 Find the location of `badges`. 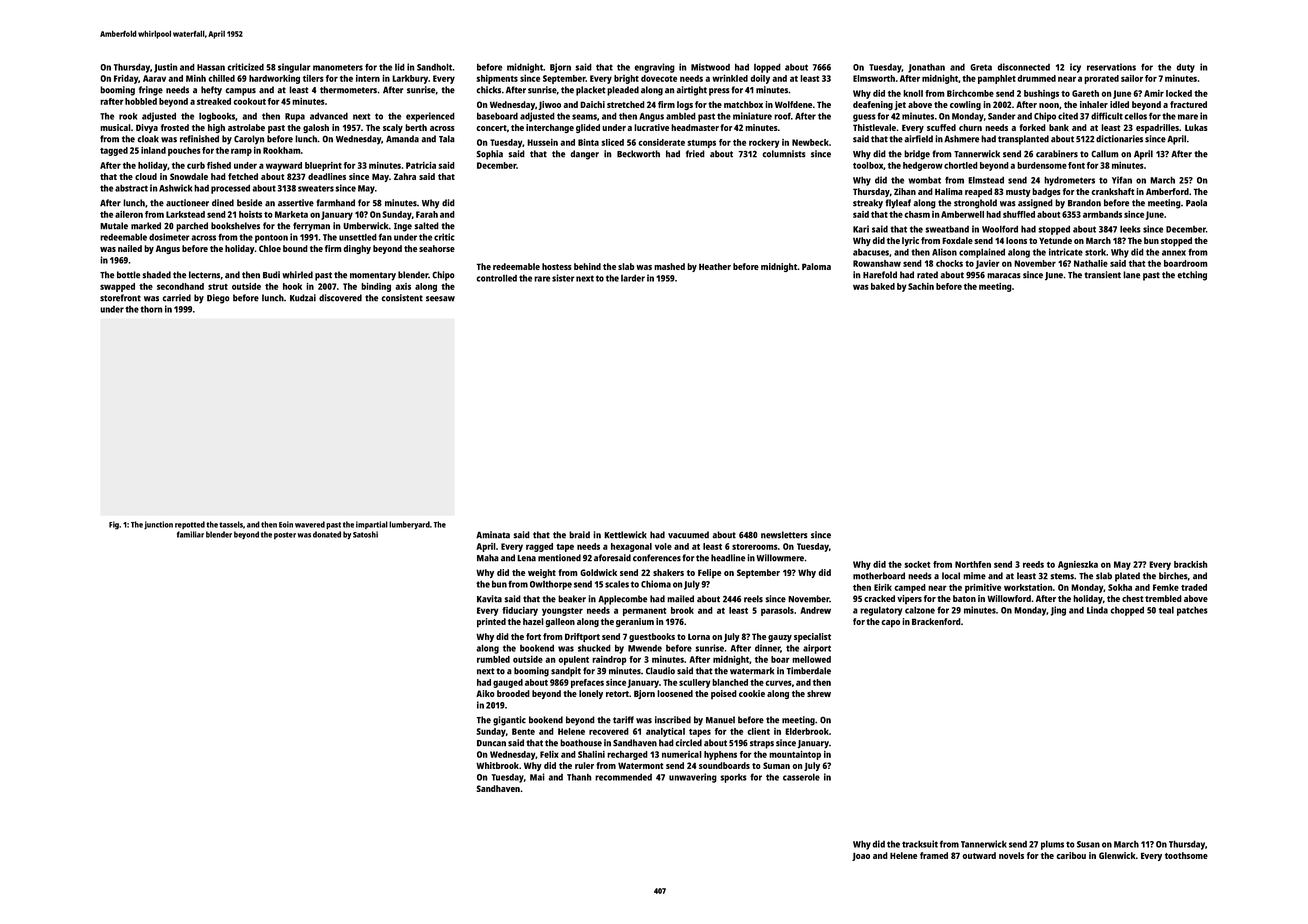

badges is located at coordinates (1046, 192).
